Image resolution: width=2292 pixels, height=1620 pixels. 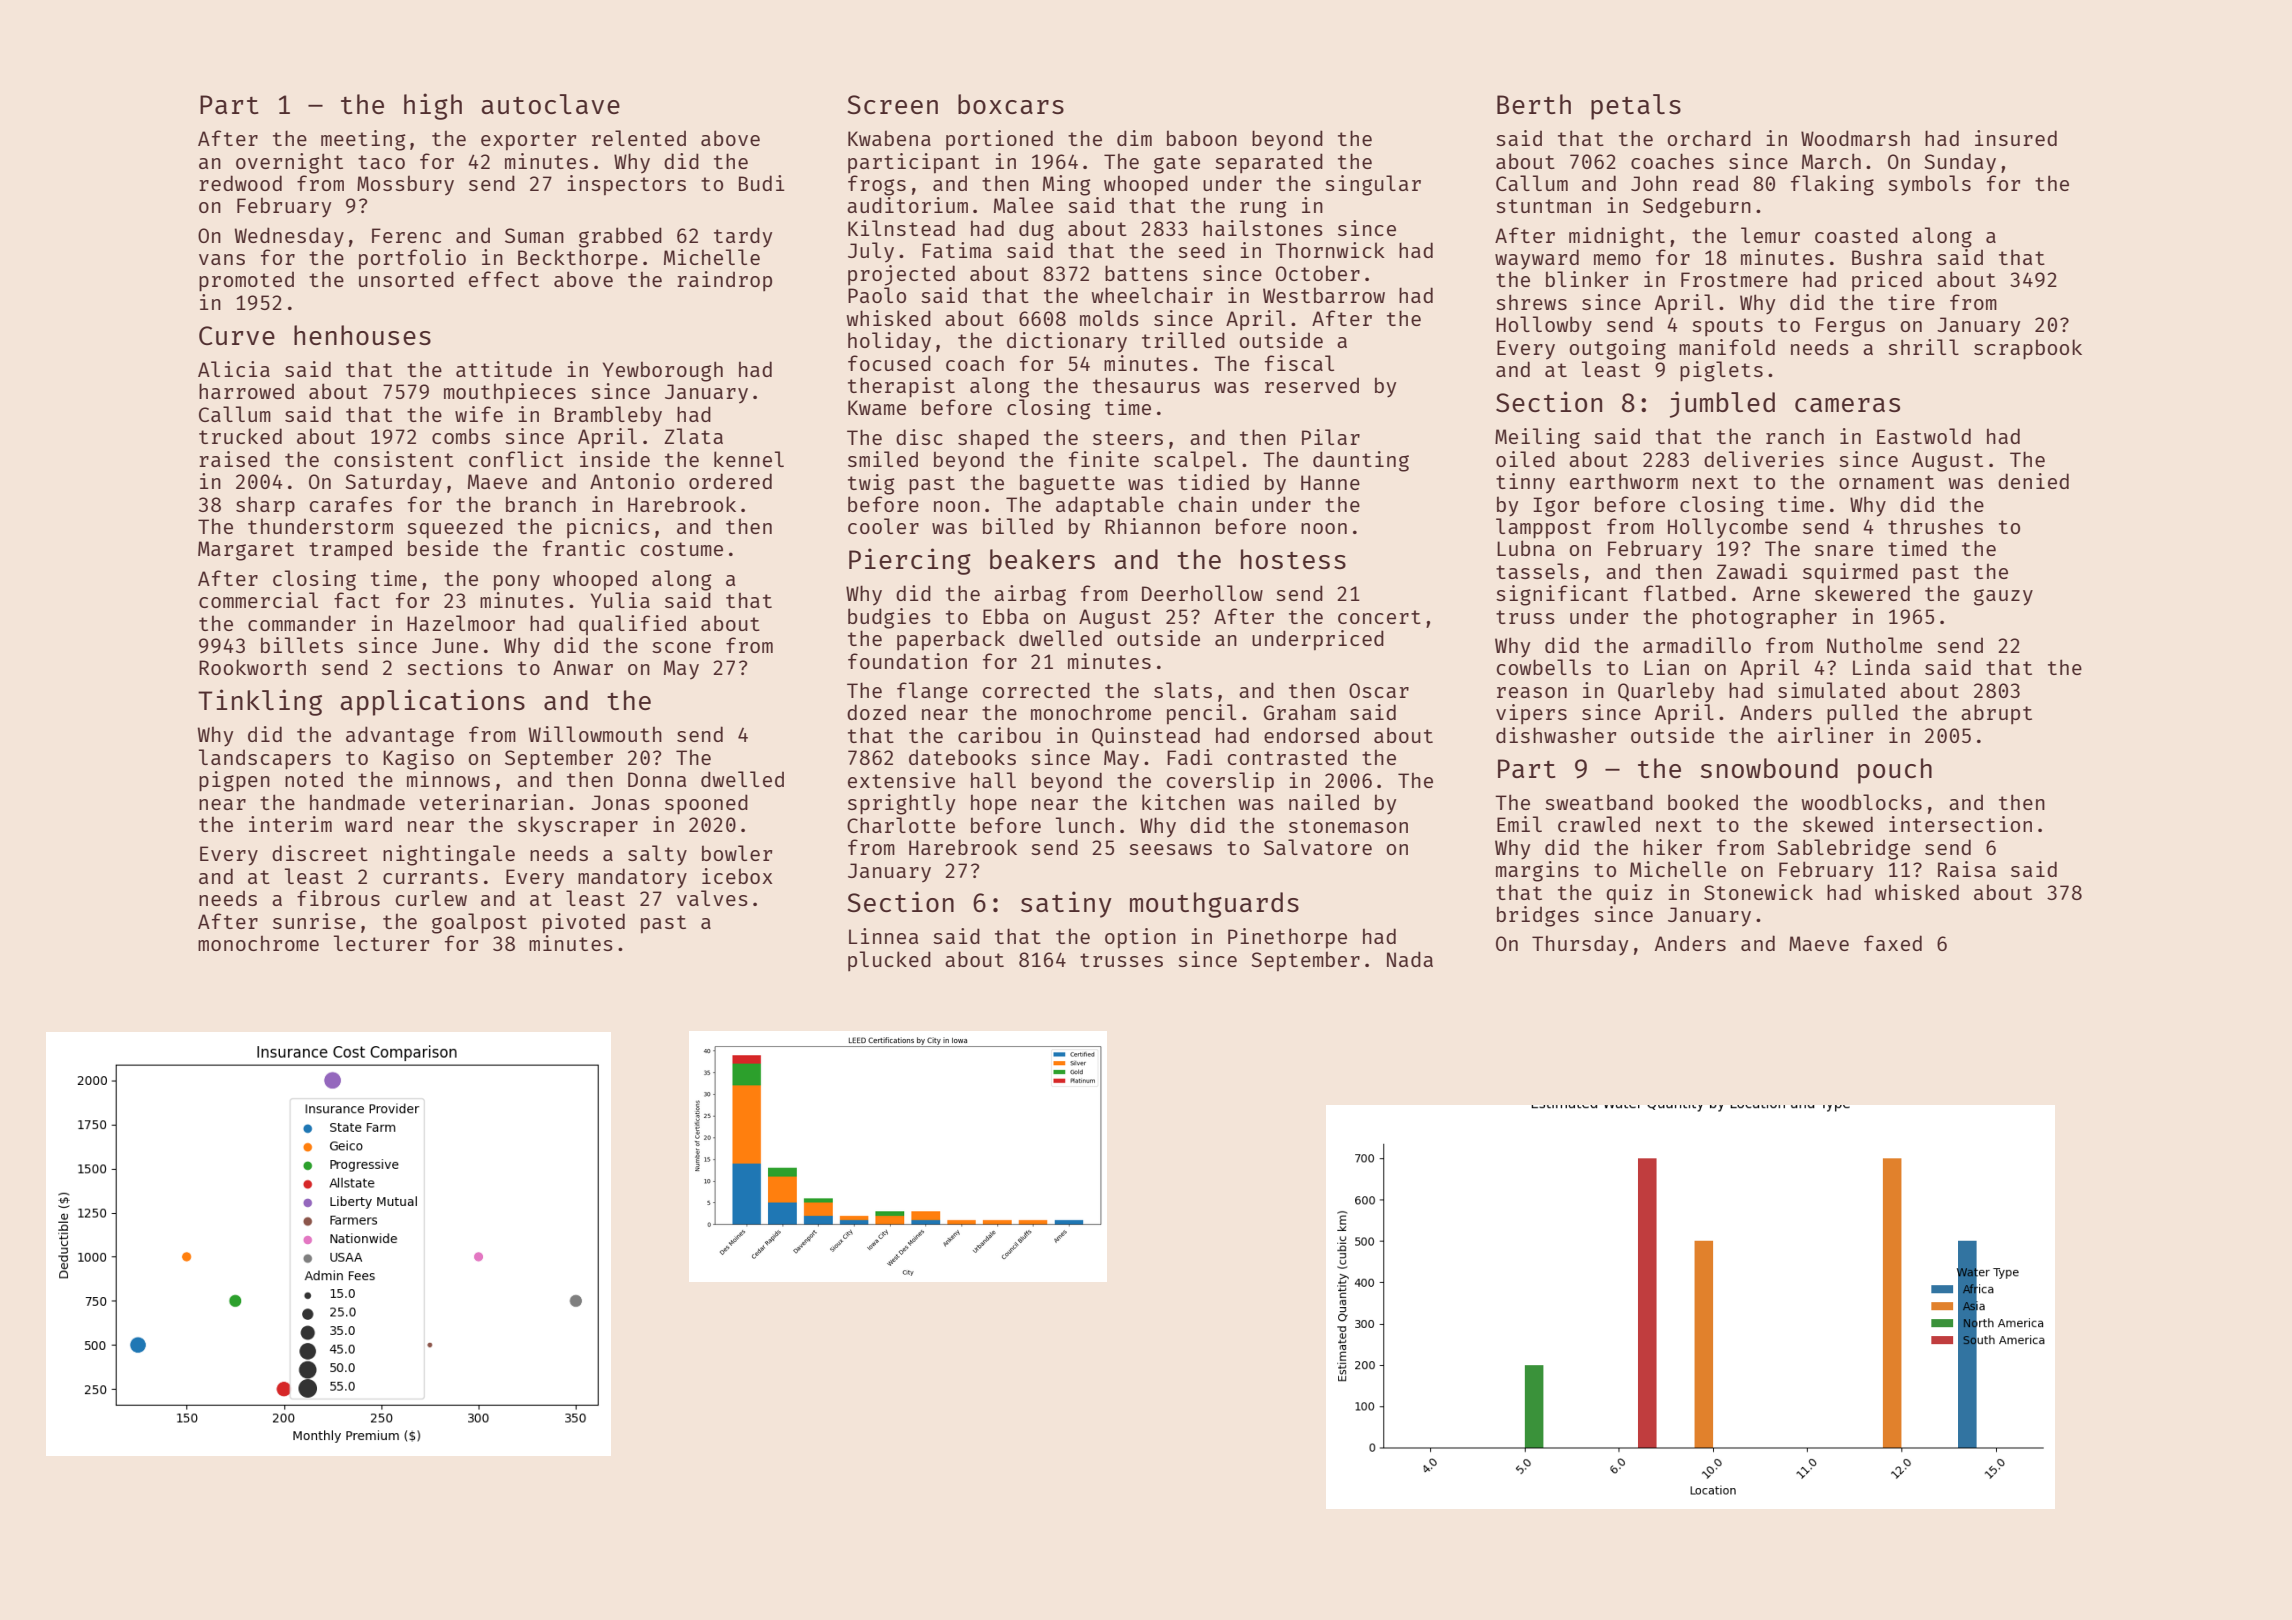 What do you see at coordinates (1534, 104) in the image?
I see `Berth` at bounding box center [1534, 104].
